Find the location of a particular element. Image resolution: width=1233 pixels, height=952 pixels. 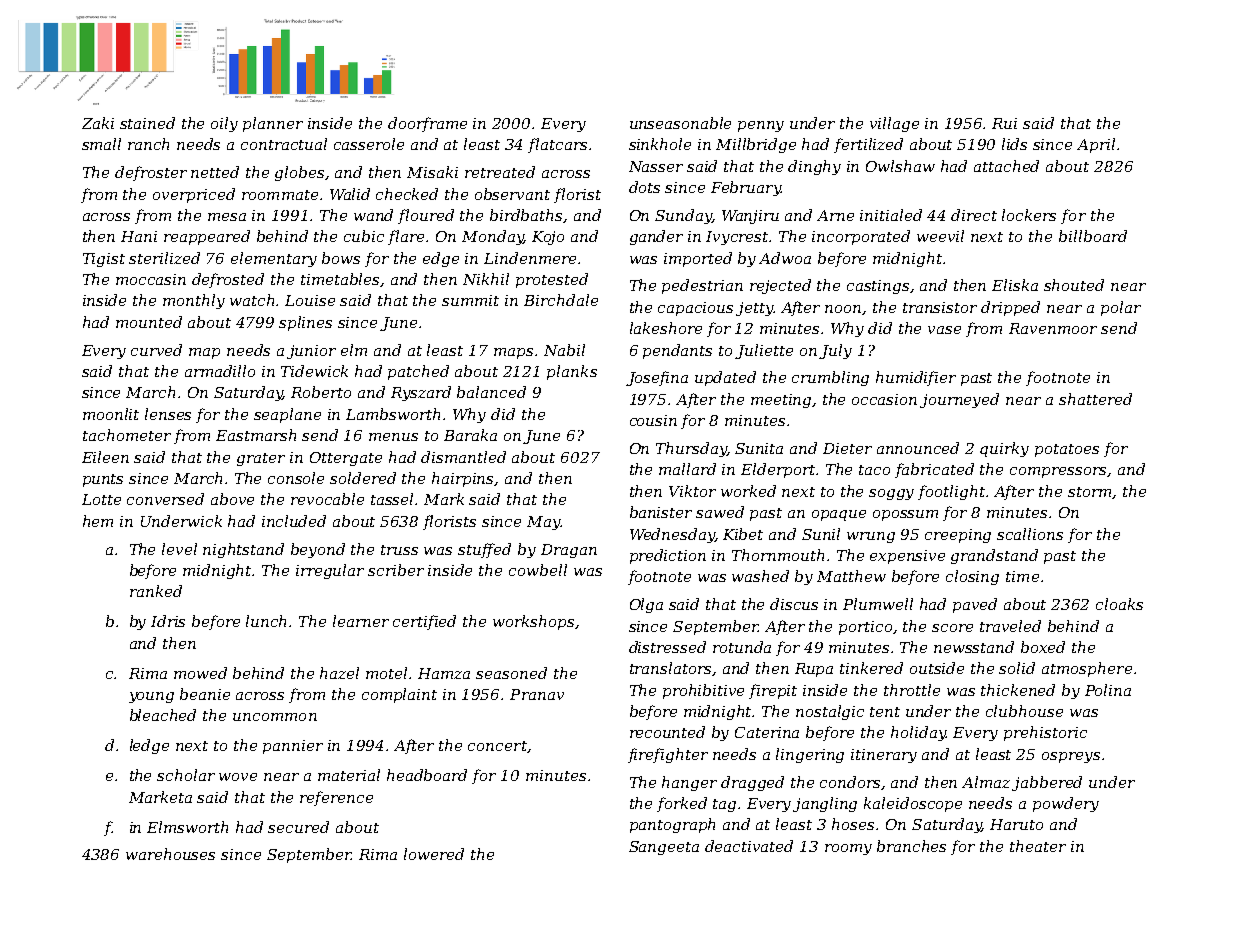

doorframe is located at coordinates (427, 124).
